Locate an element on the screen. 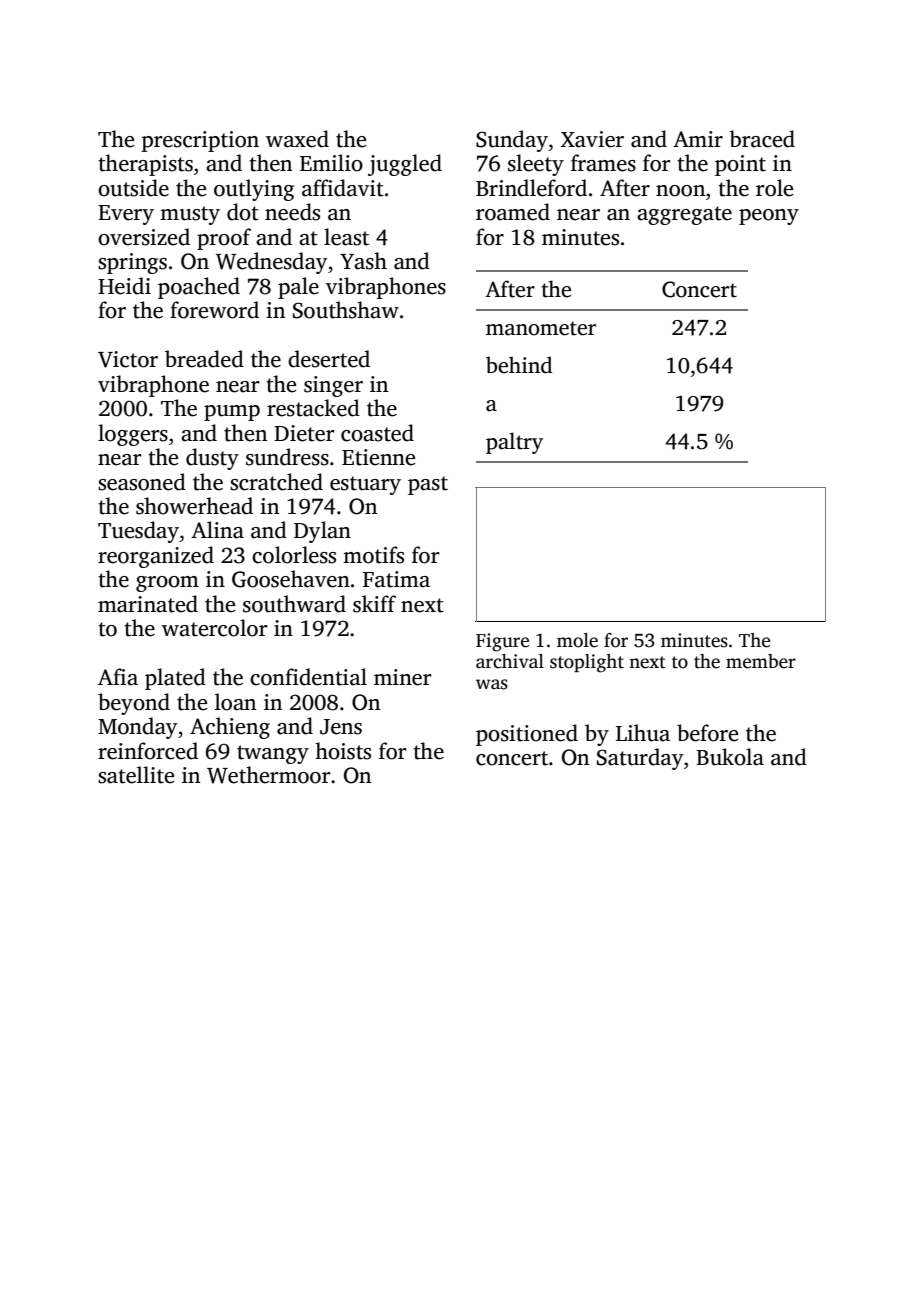 The image size is (924, 1314). restacked is located at coordinates (313, 408).
